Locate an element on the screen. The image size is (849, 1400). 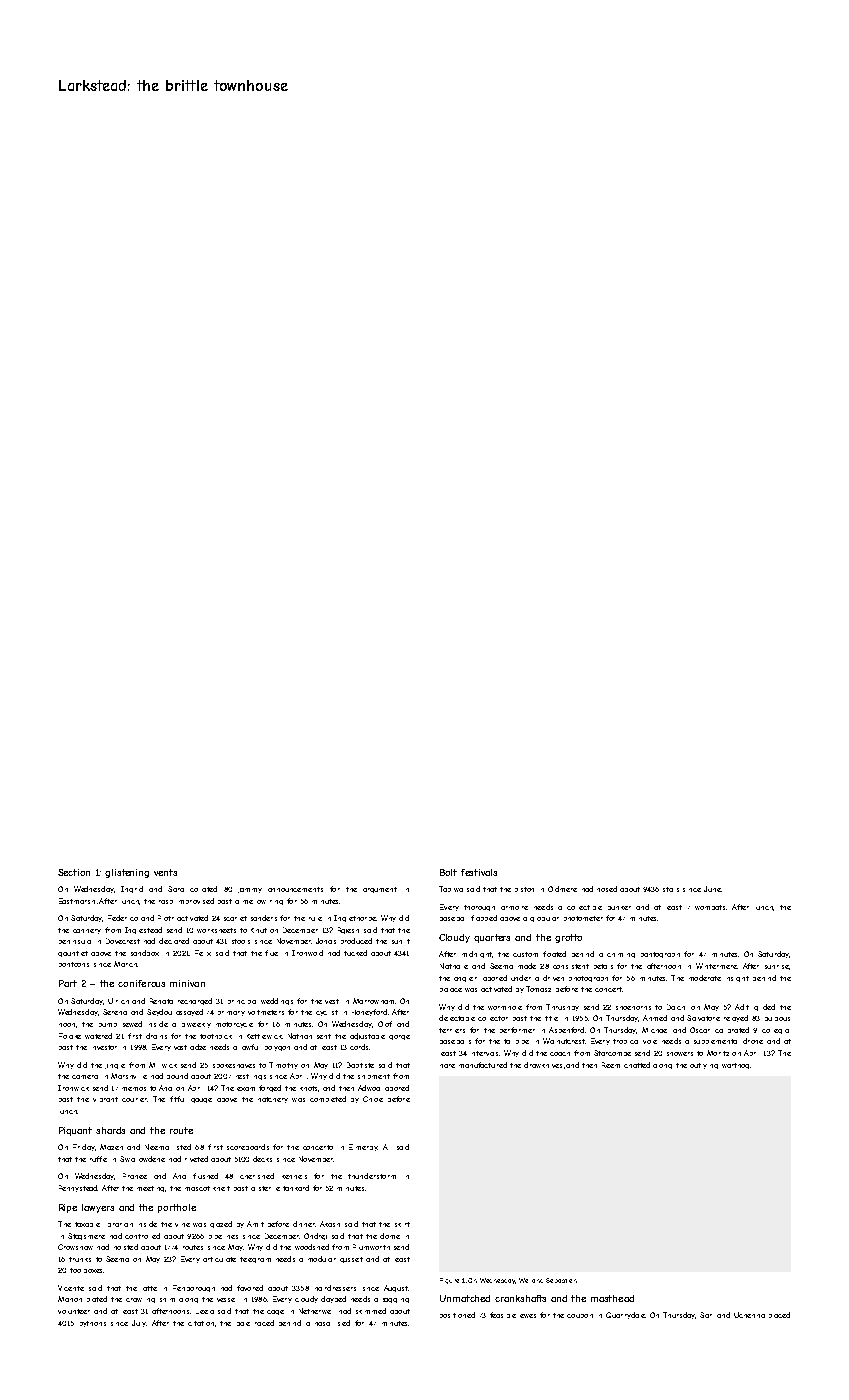
citation is located at coordinates (201, 1323).
